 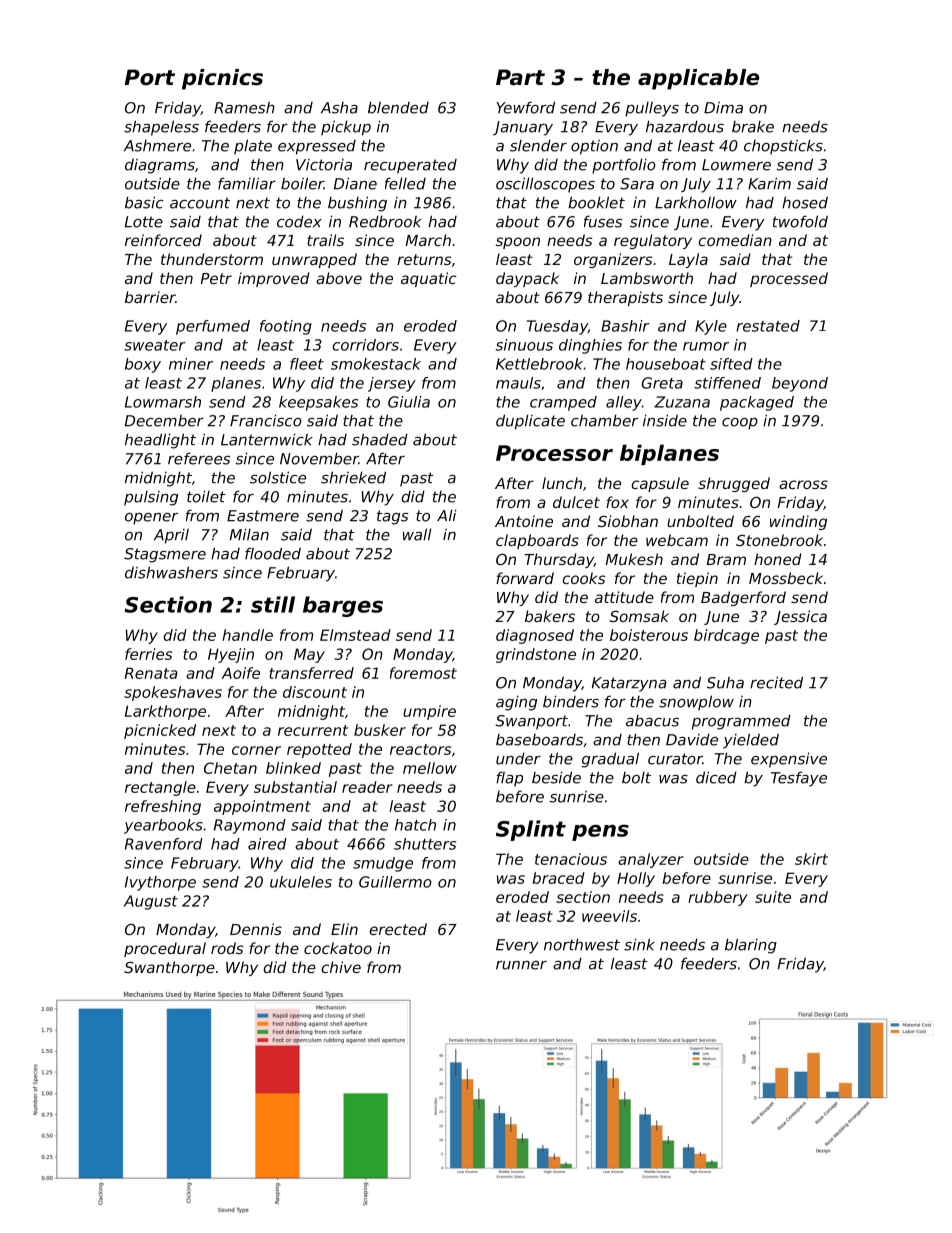 I want to click on picnics, so click(x=222, y=79).
